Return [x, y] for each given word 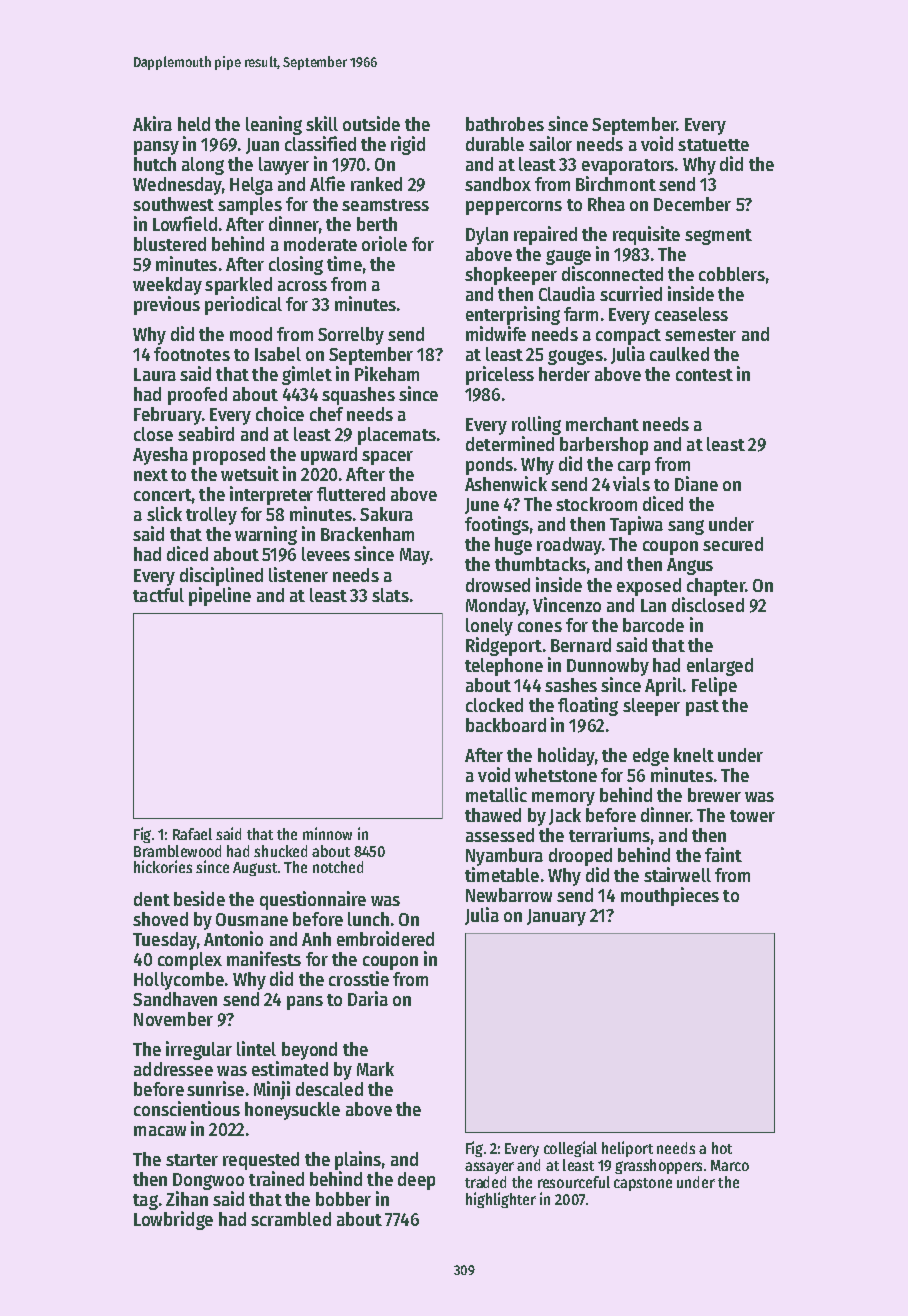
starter [192, 1160]
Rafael [192, 834]
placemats [397, 436]
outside [371, 123]
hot [722, 1148]
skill [322, 123]
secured [733, 544]
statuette [713, 145]
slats [390, 595]
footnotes [192, 354]
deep [416, 1181]
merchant [602, 424]
